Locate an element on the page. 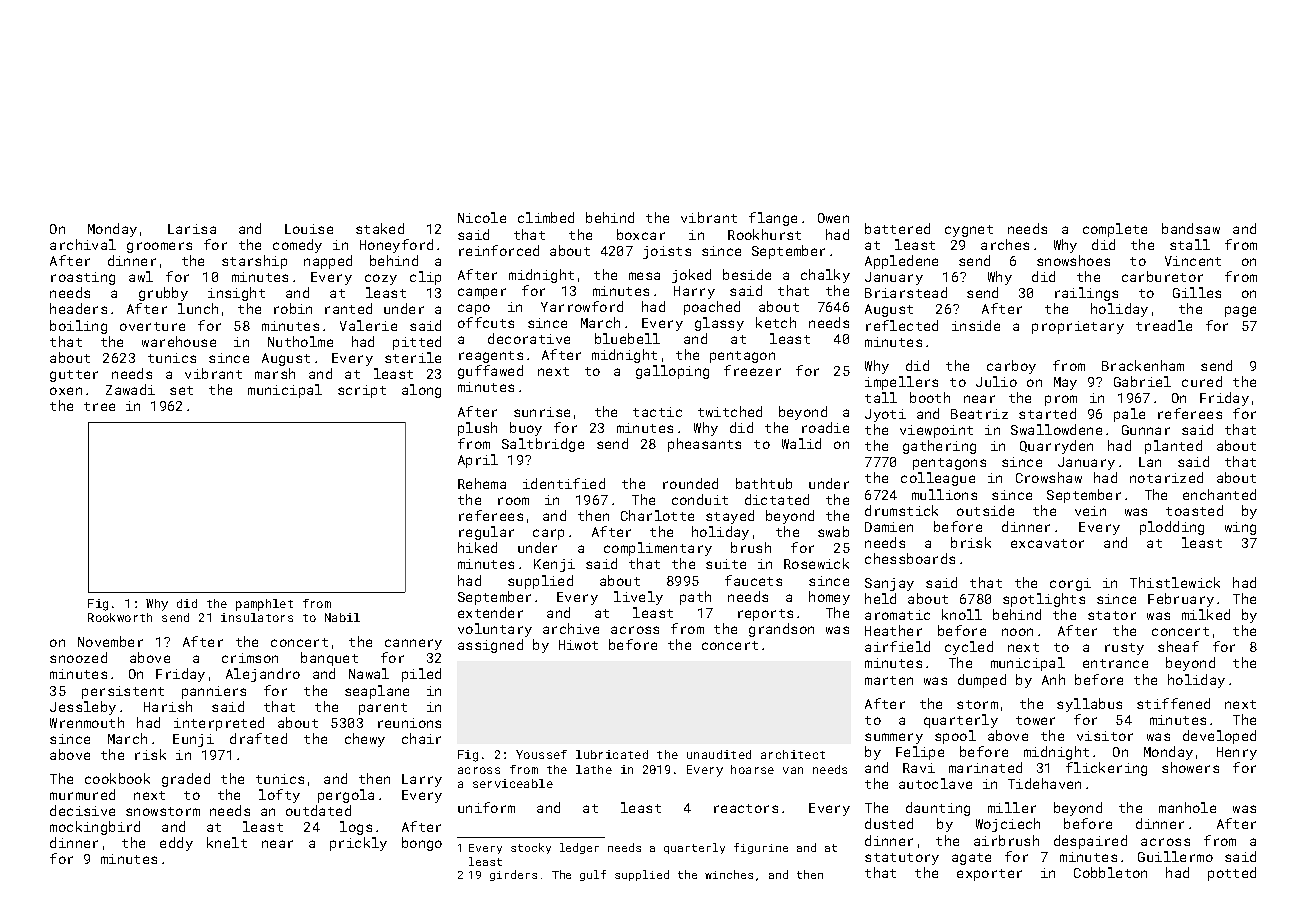  Owen is located at coordinates (833, 218).
